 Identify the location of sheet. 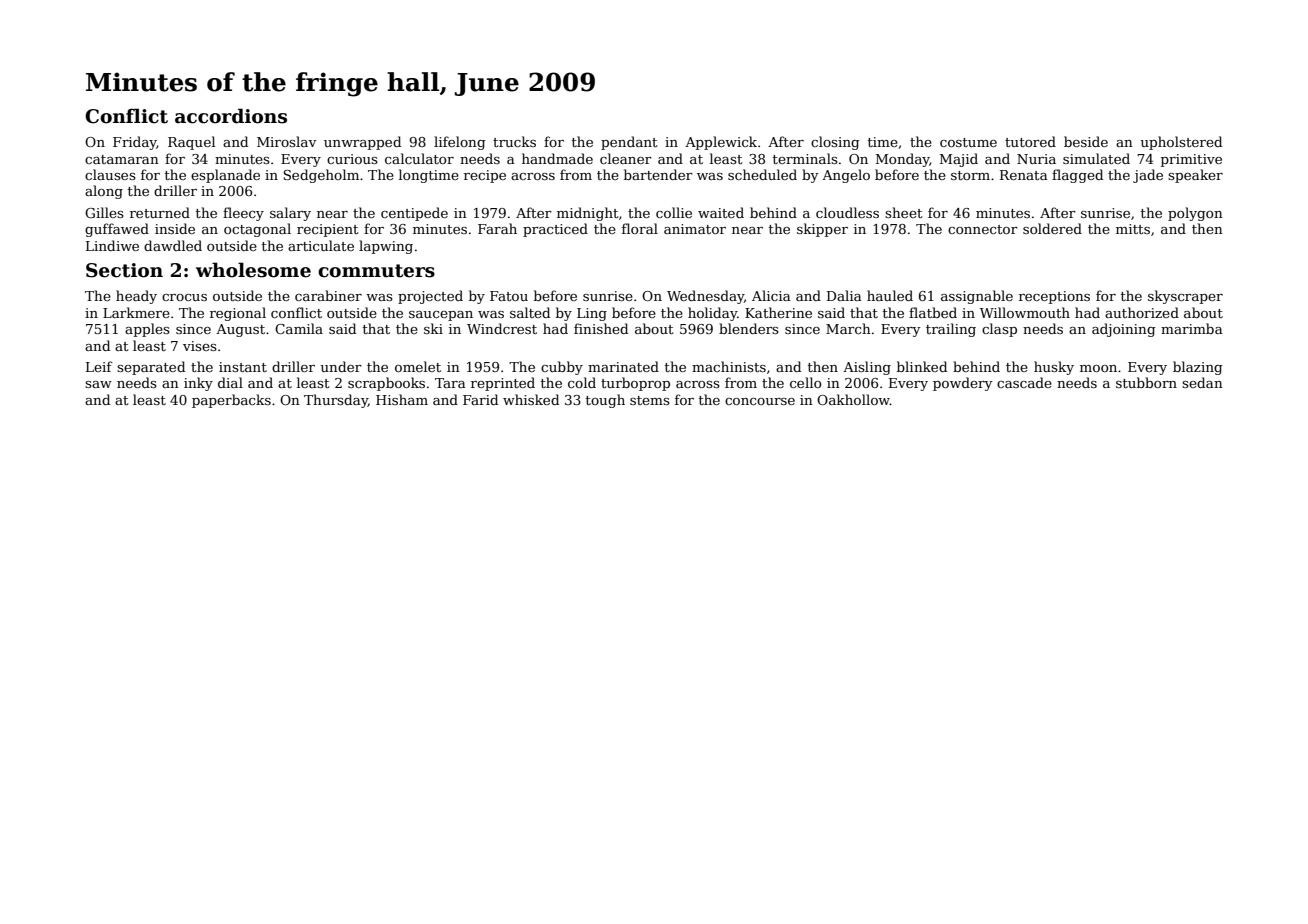
(904, 212).
